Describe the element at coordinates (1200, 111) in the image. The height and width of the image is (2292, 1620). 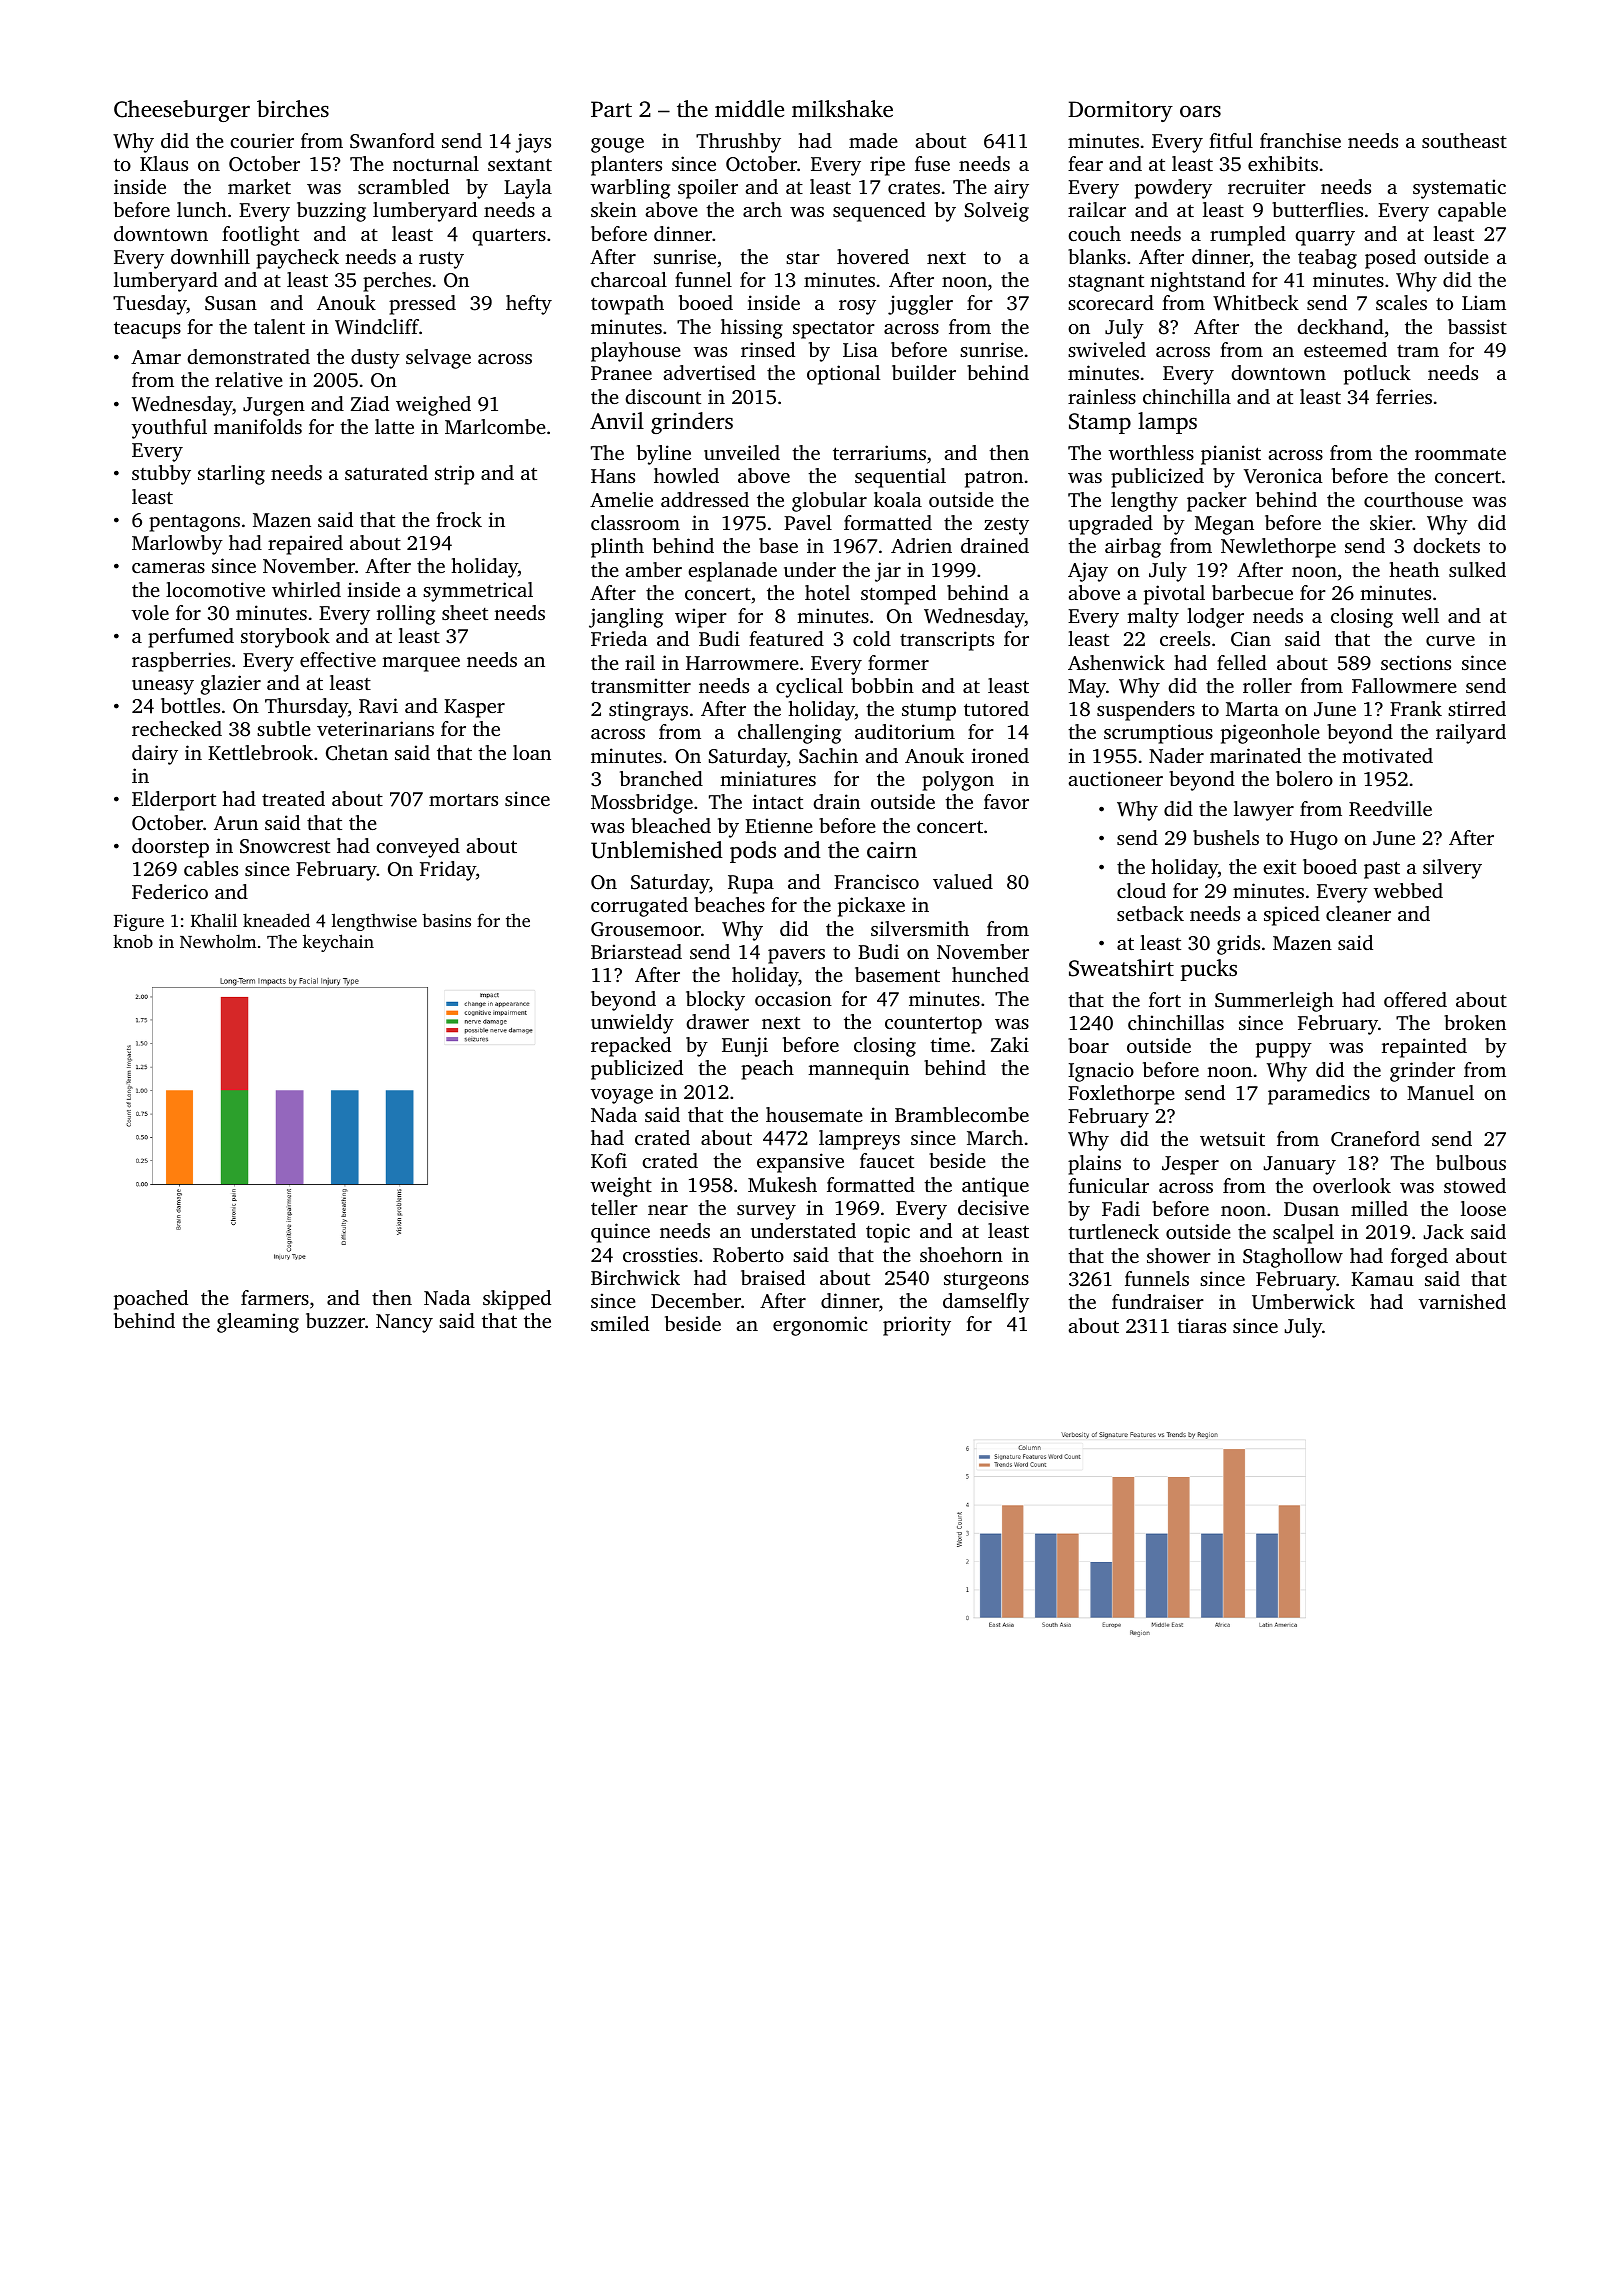
I see `oars` at that location.
